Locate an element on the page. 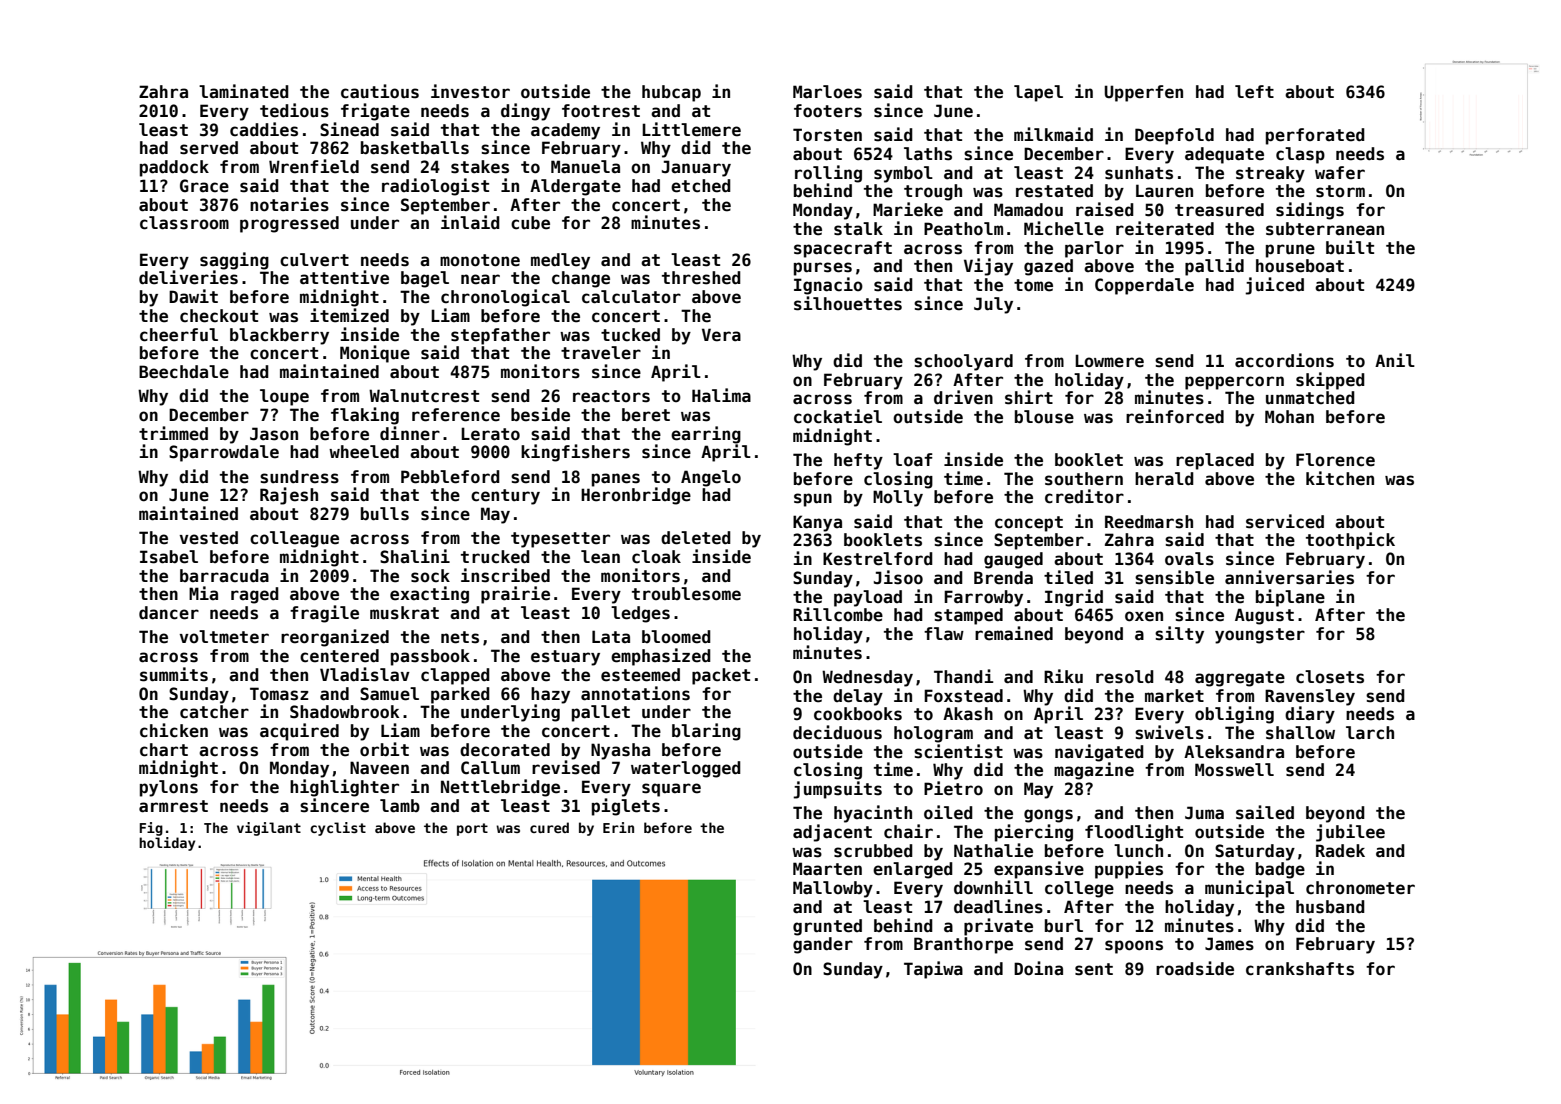 The image size is (1561, 1104). laminated is located at coordinates (244, 91).
